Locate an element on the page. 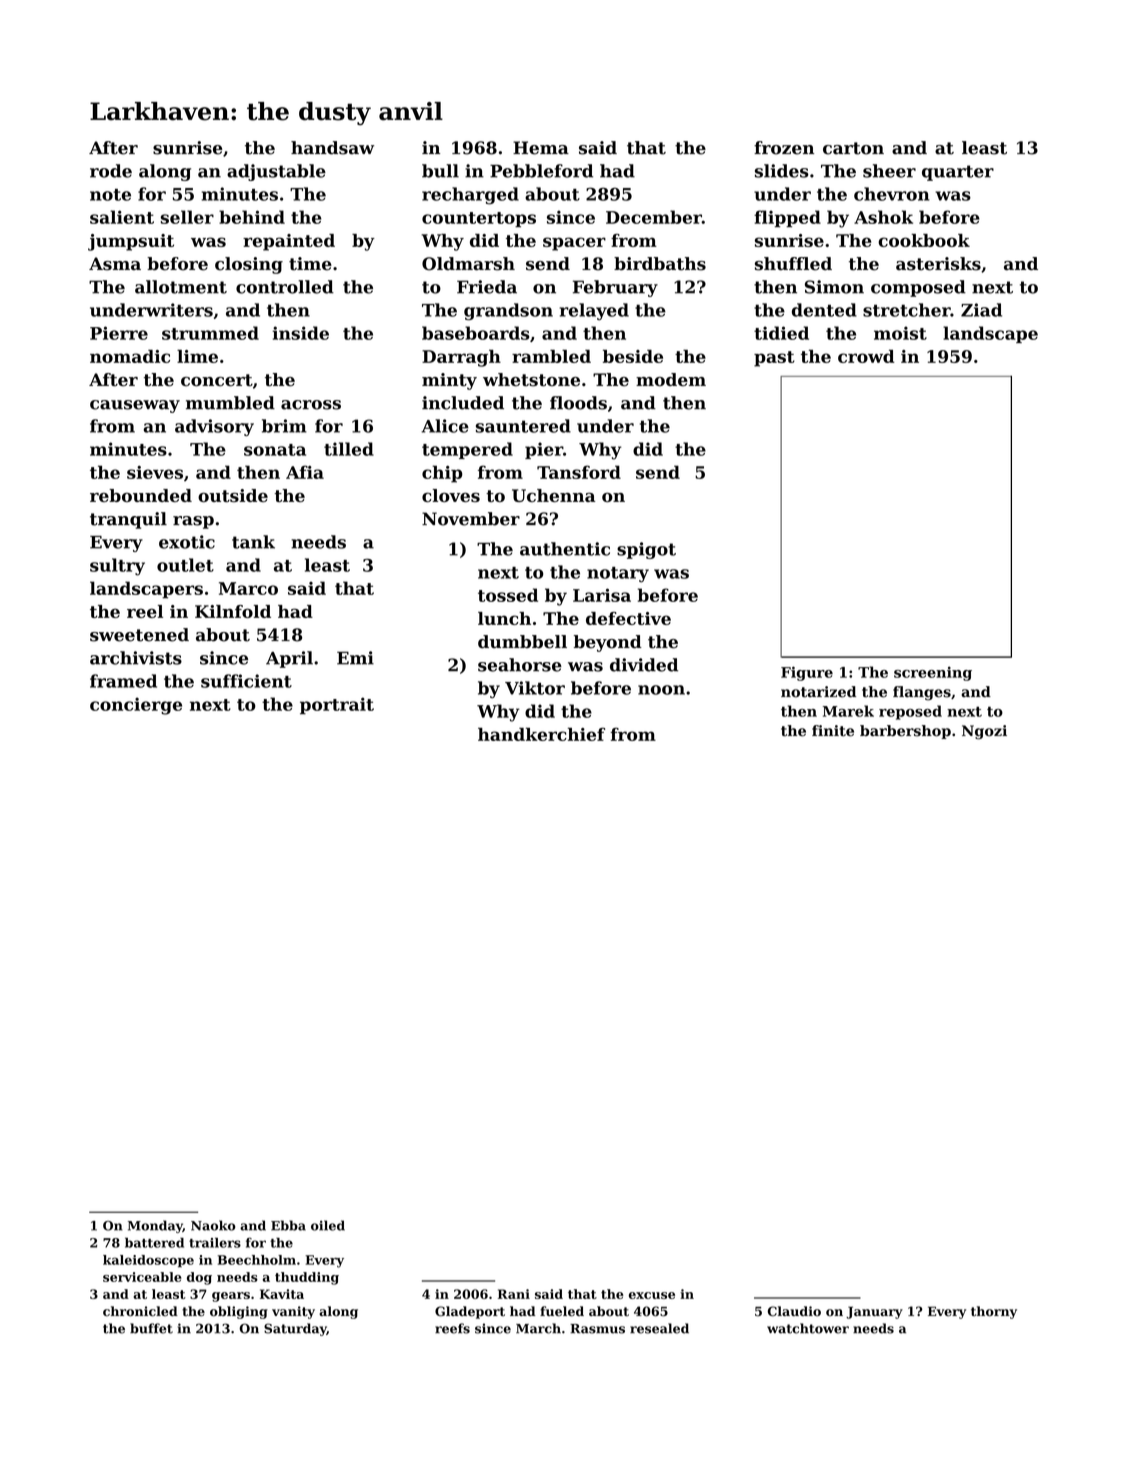 The height and width of the document is (1460, 1128). carton is located at coordinates (853, 148).
